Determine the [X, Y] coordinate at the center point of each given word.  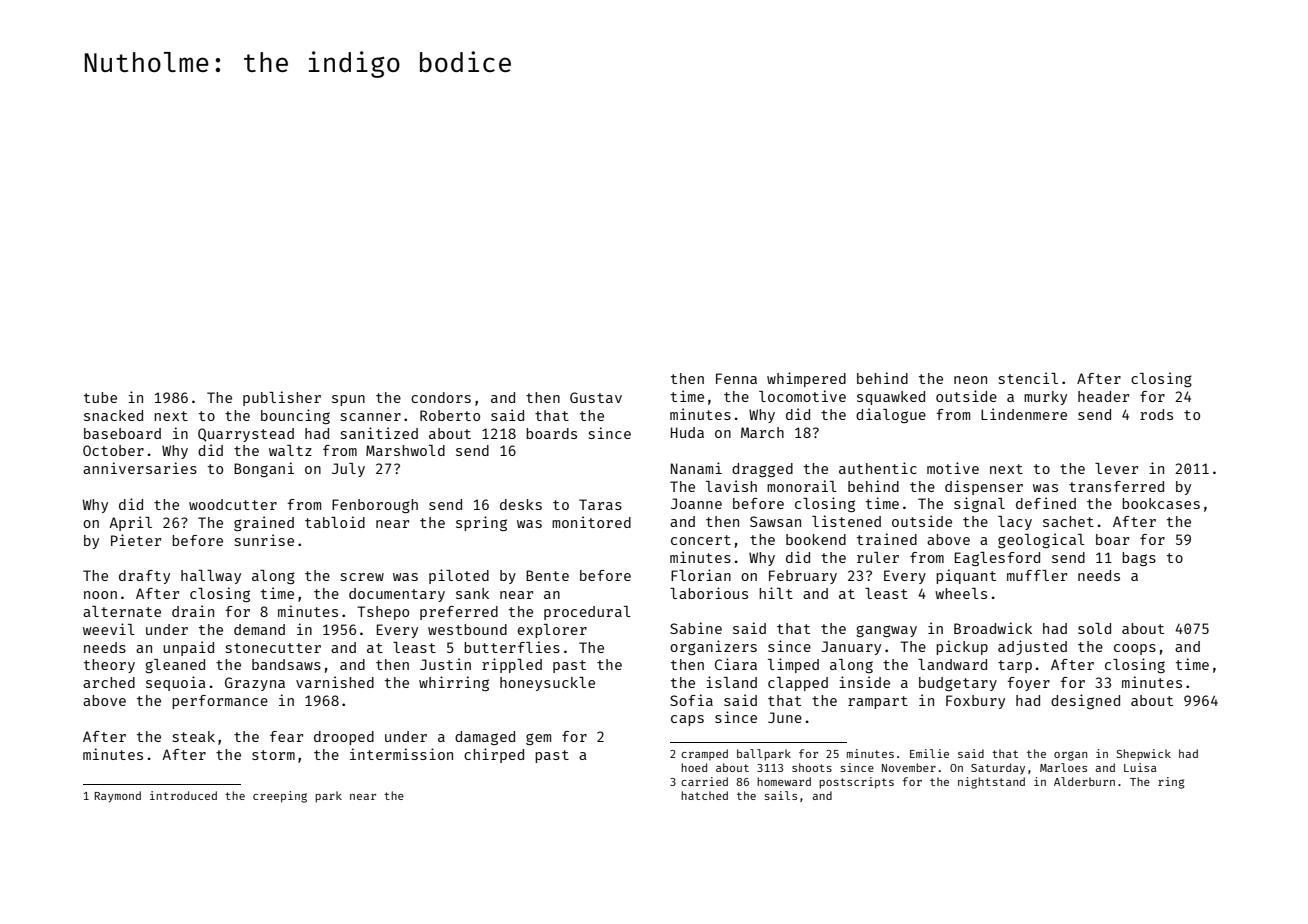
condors [441, 397]
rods [1156, 414]
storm [273, 755]
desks [521, 504]
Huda [687, 432]
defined [1046, 503]
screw [362, 577]
